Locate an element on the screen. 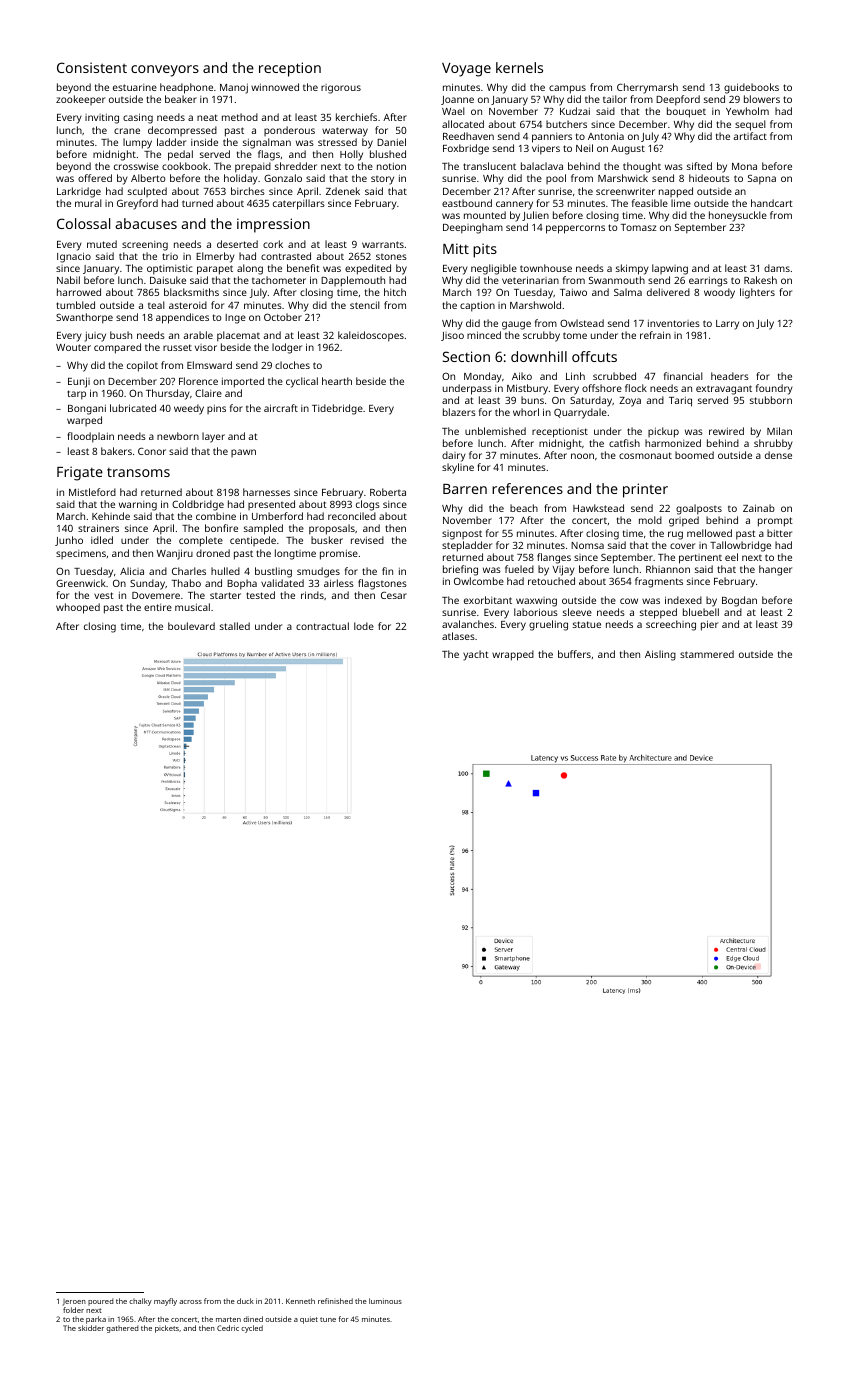  boulevard is located at coordinates (191, 626).
